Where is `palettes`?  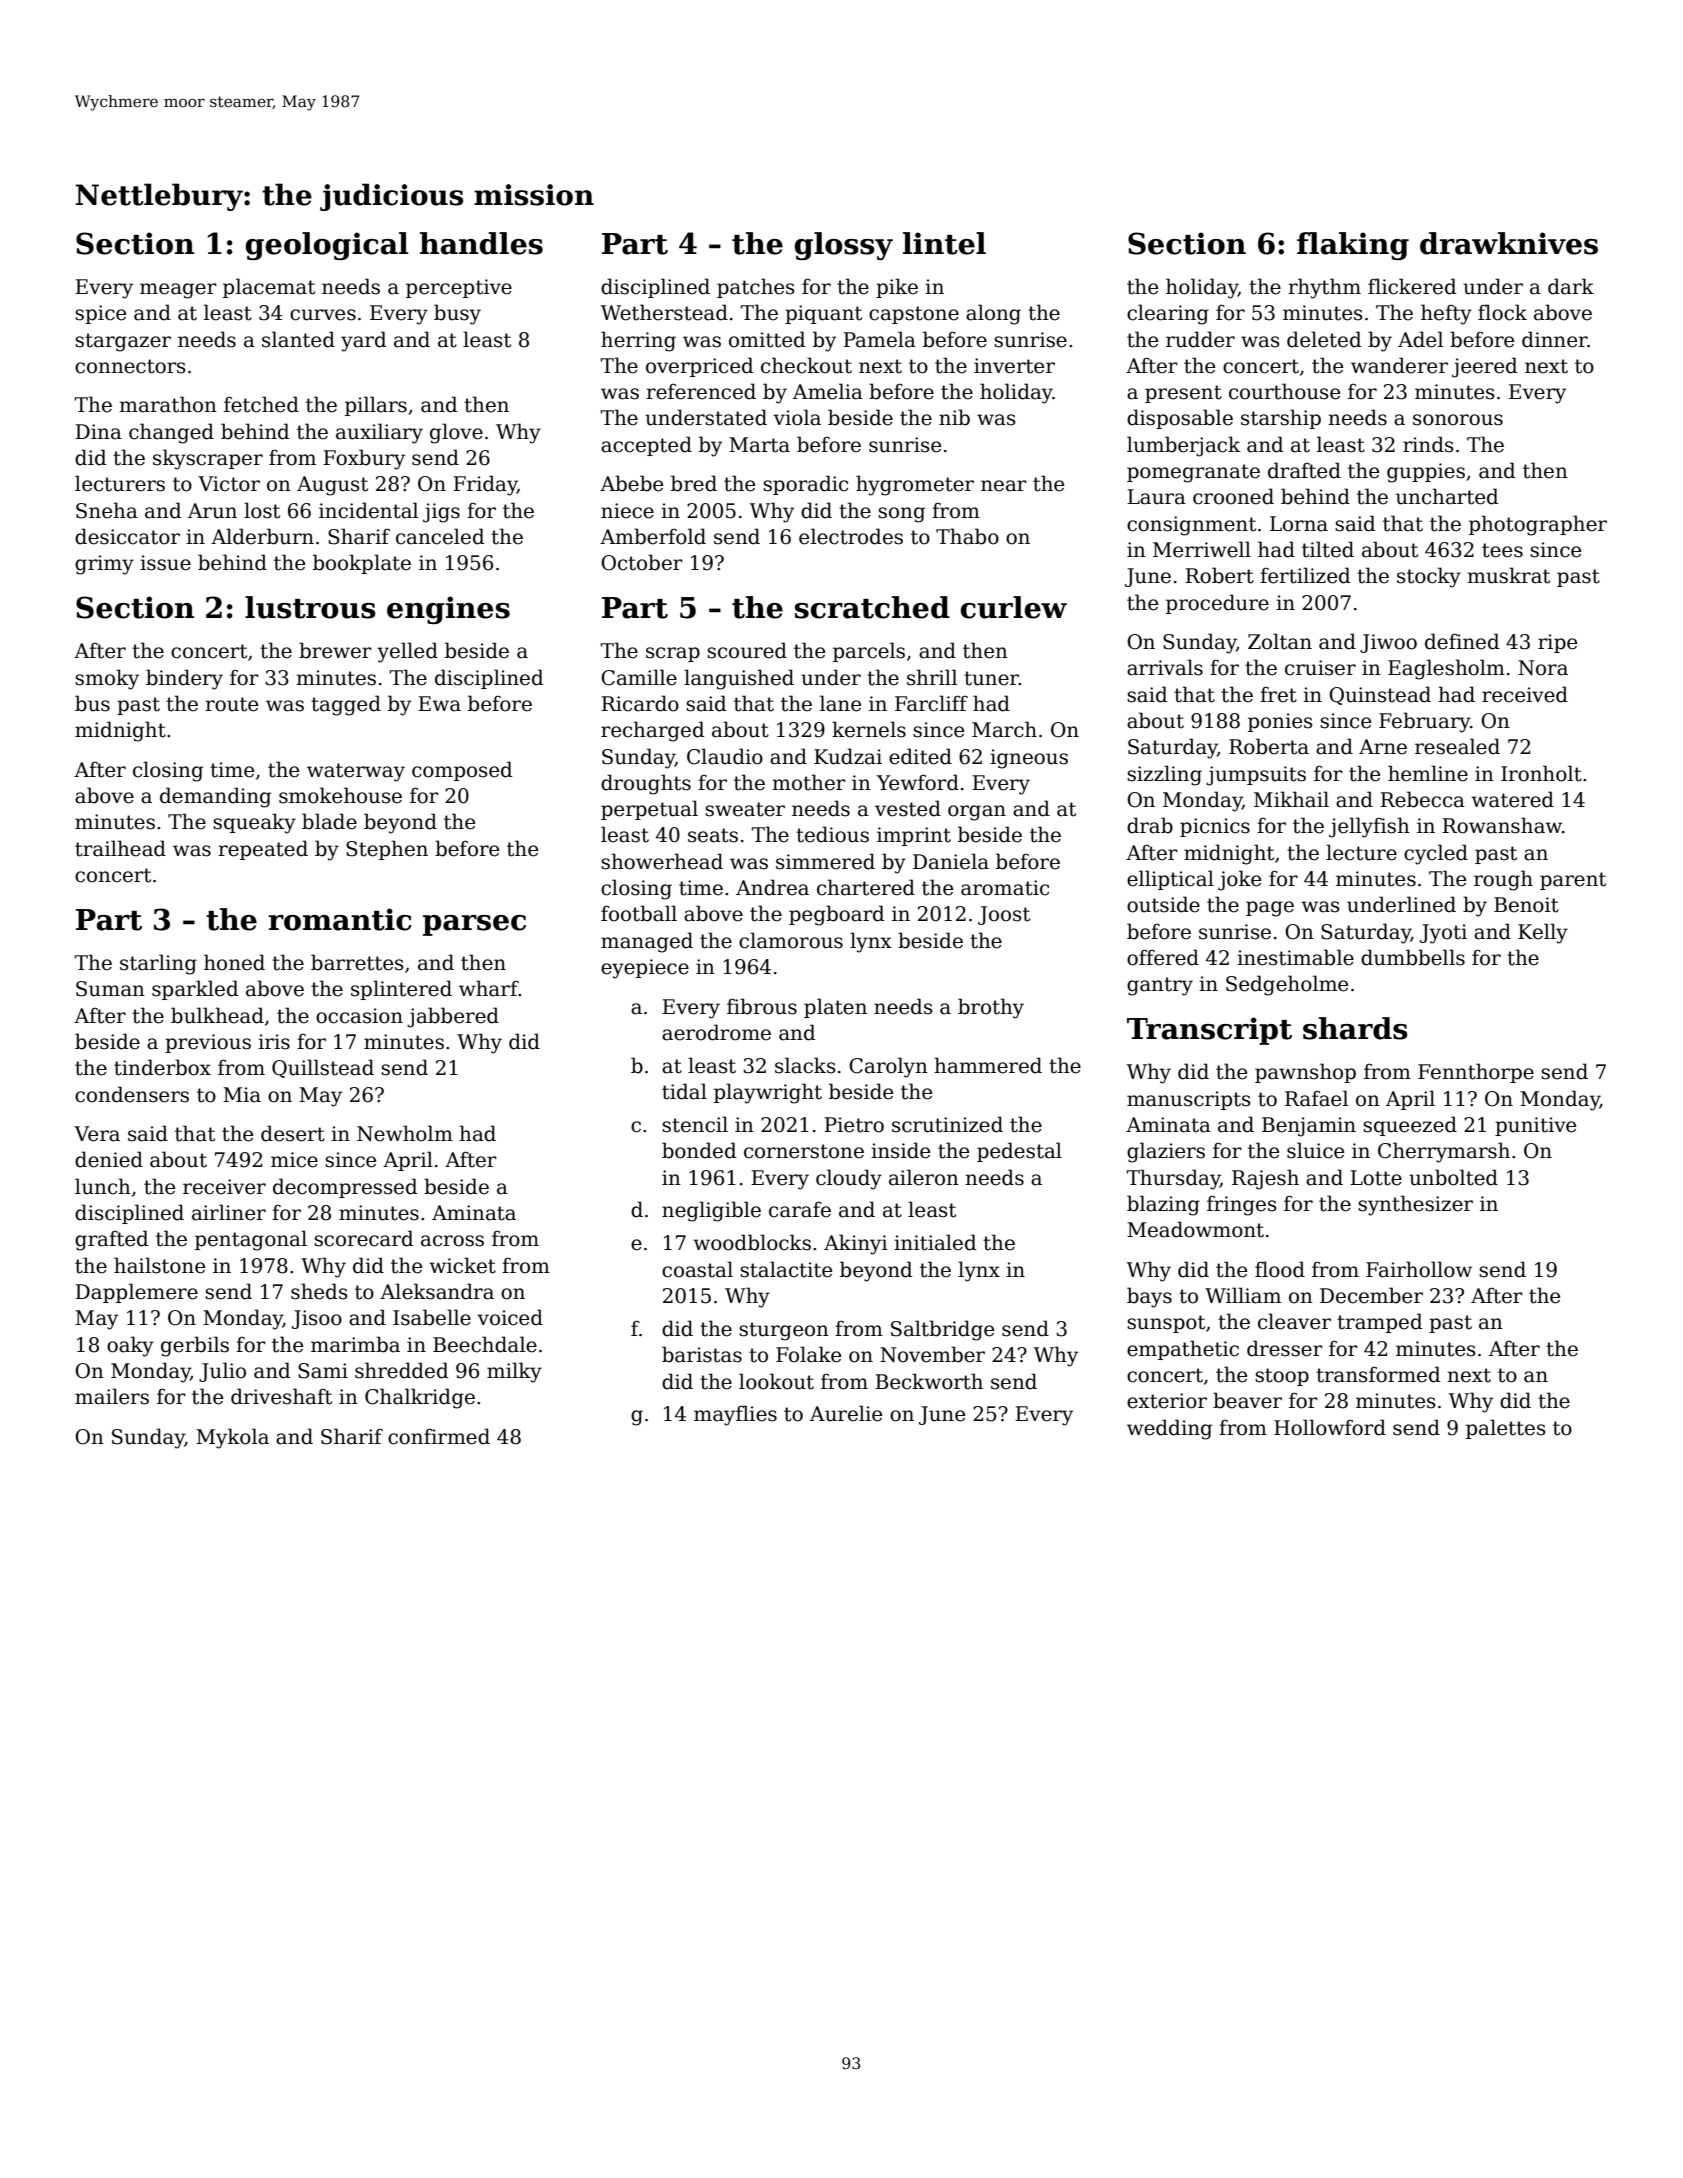
palettes is located at coordinates (1506, 1429).
